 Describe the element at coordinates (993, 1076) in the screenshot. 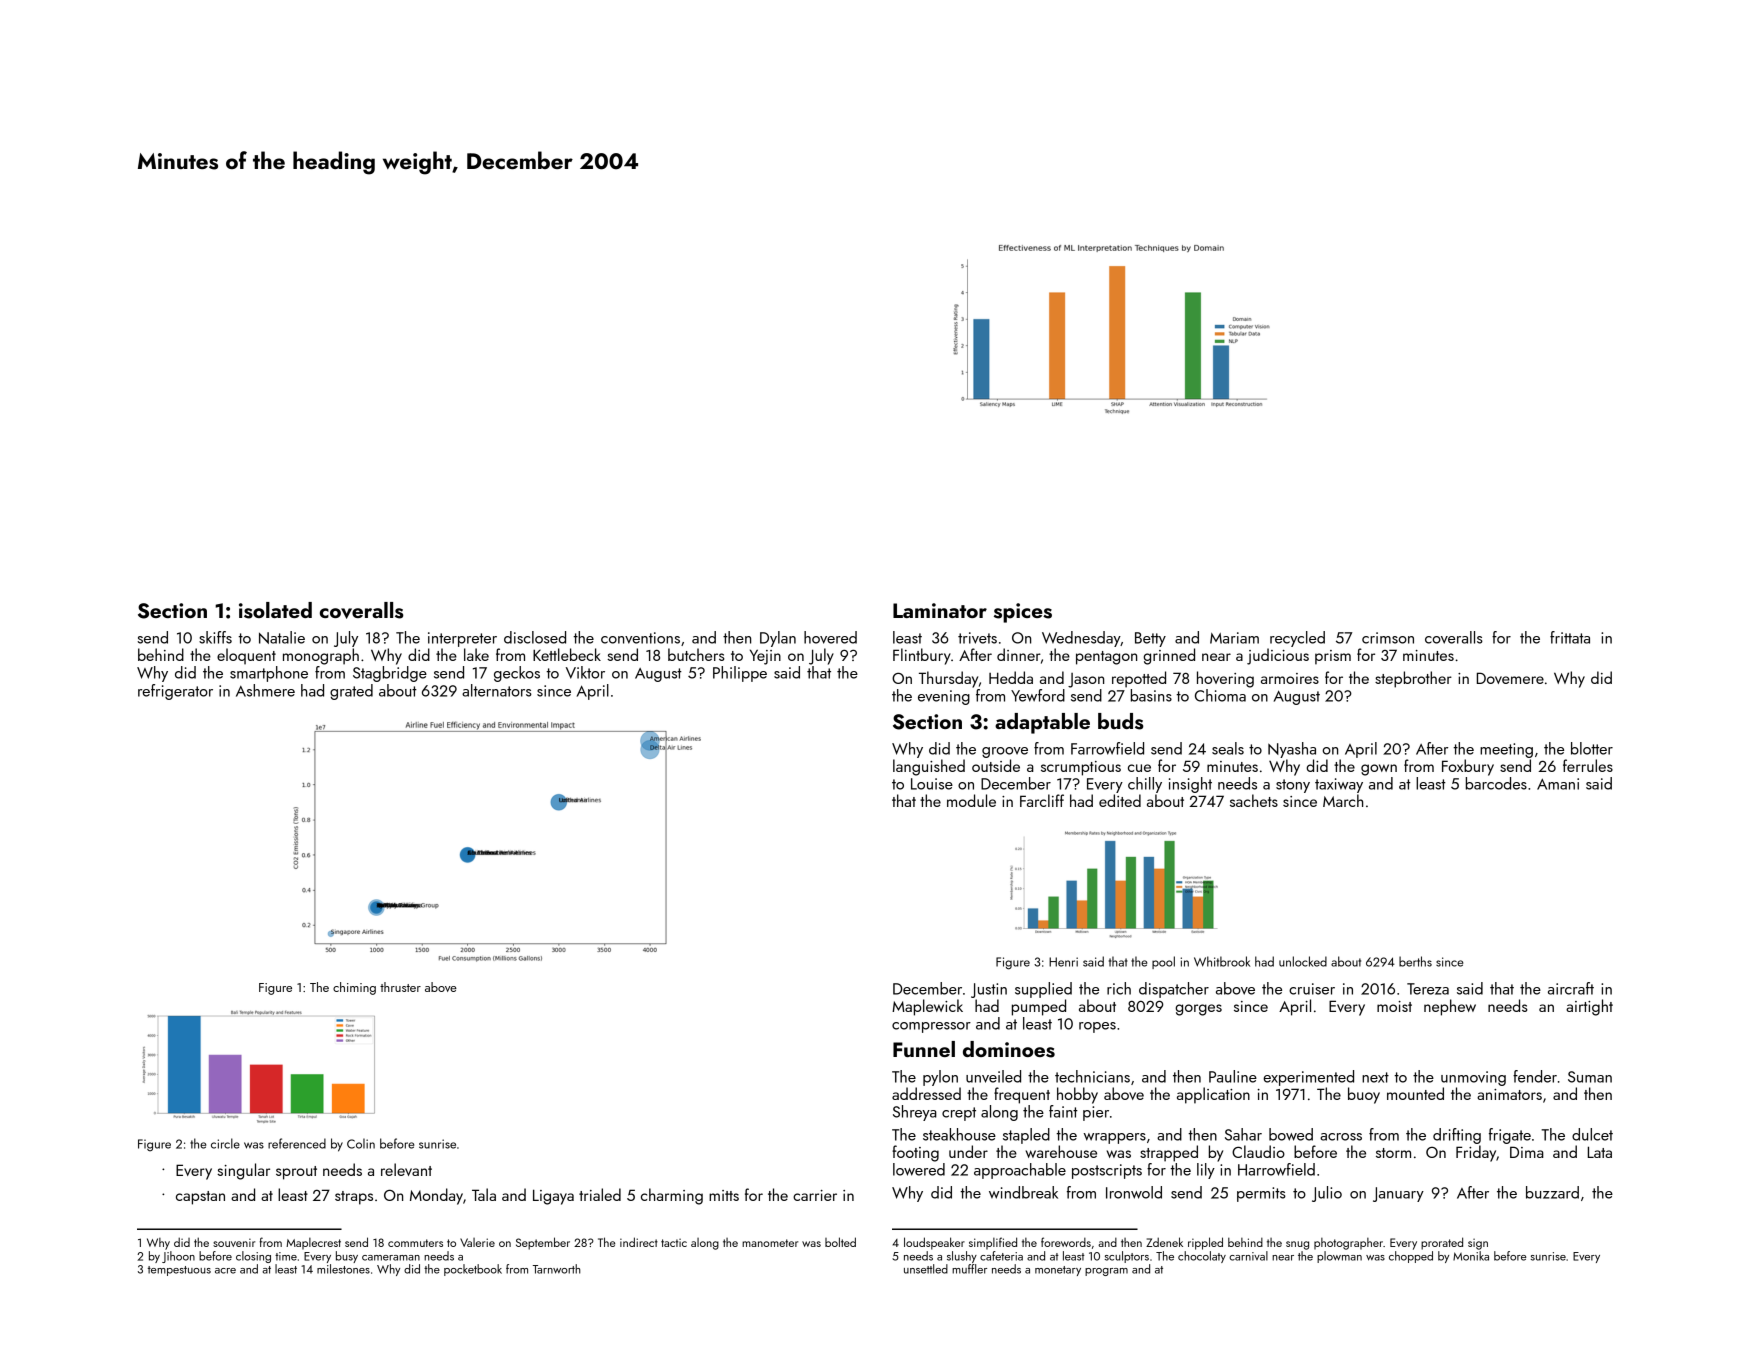

I see `unveiled` at that location.
